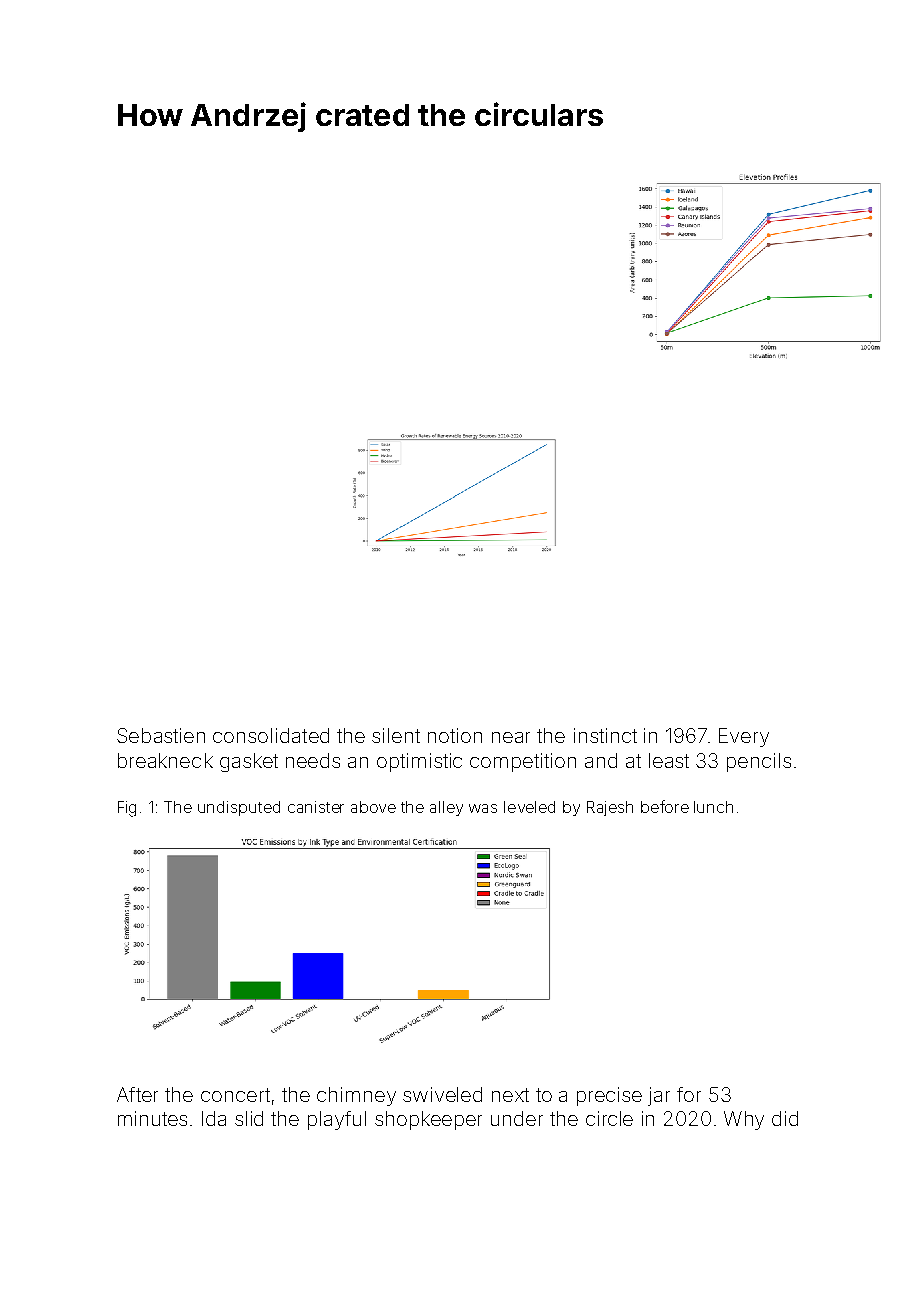 This page has height=1311, width=924. I want to click on before, so click(665, 806).
